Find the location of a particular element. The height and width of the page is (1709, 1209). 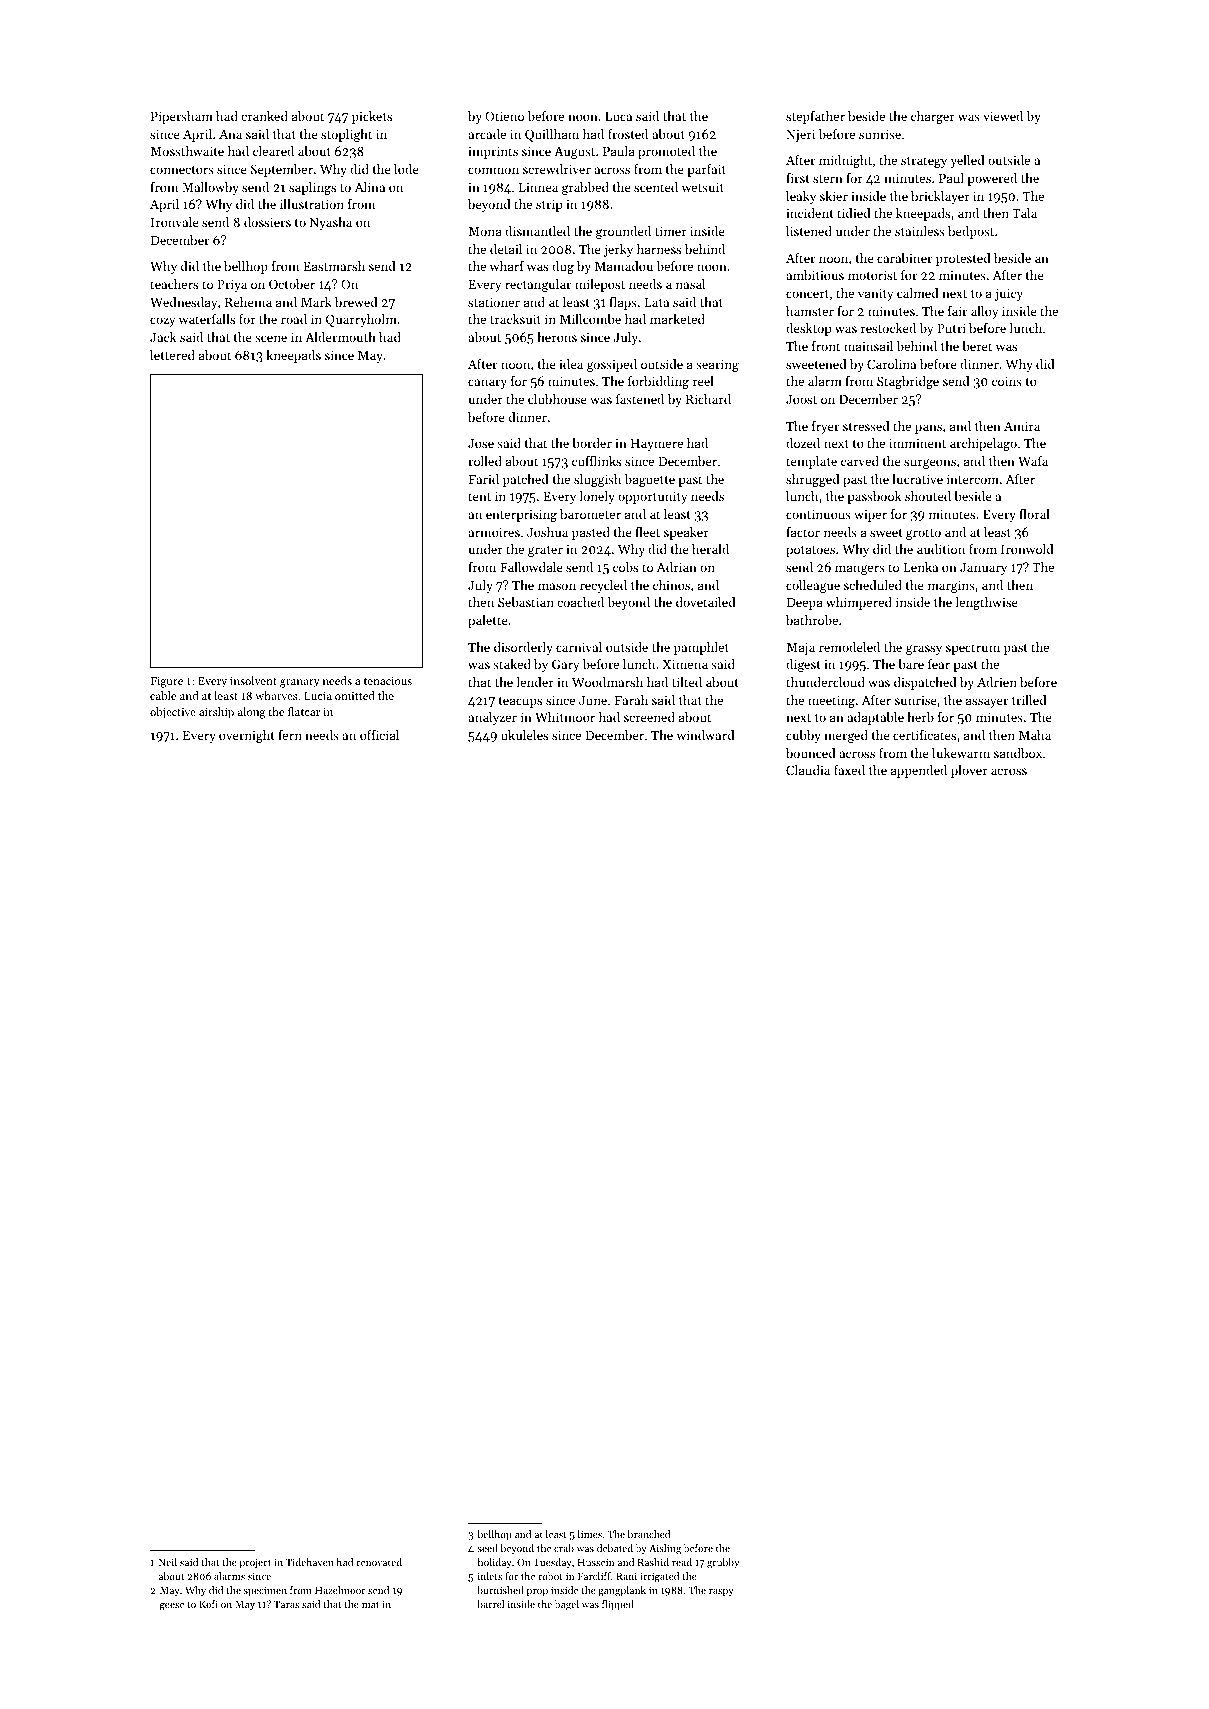

branched is located at coordinates (648, 1534).
